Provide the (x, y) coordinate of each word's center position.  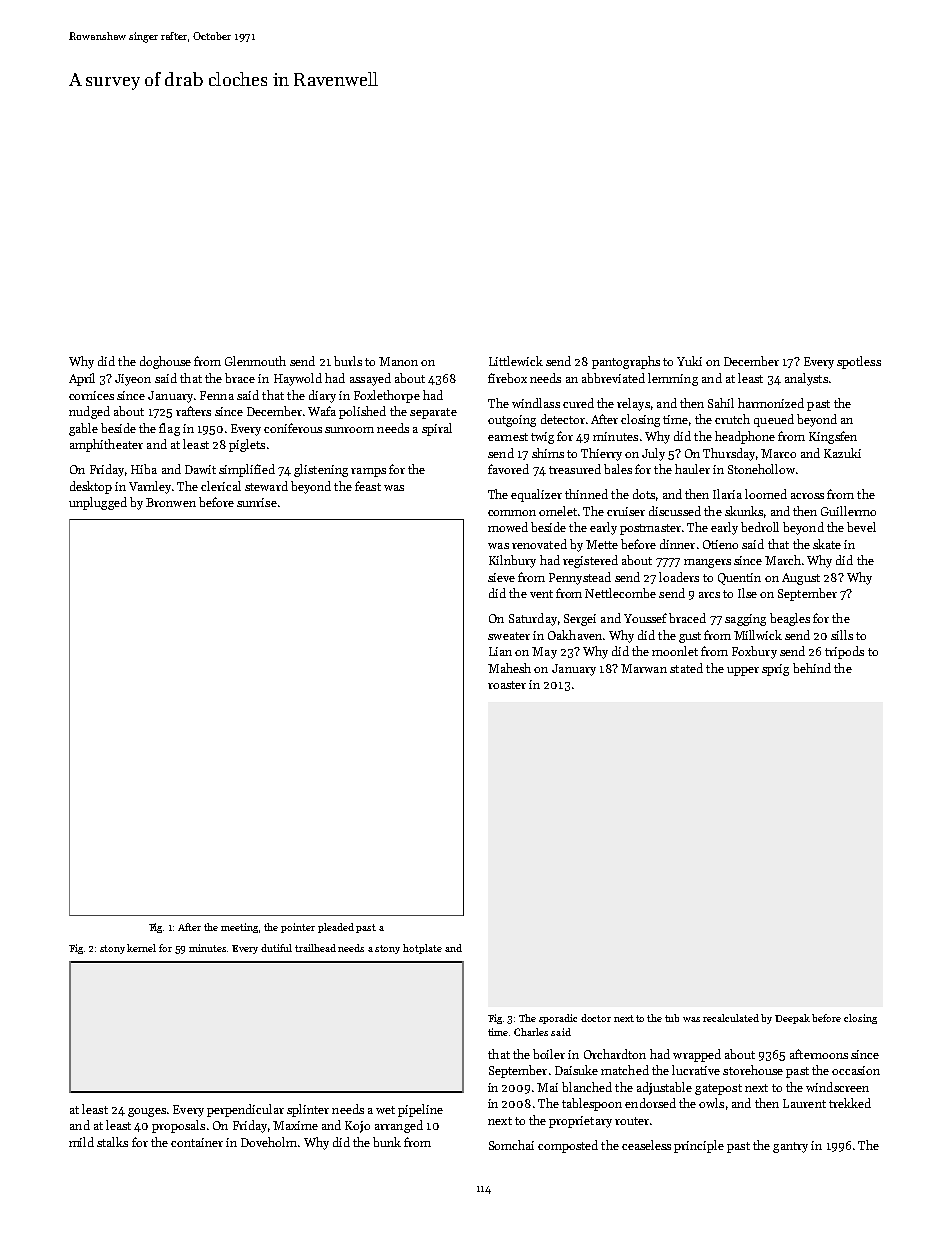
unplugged (98, 503)
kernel (141, 948)
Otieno (720, 544)
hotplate (422, 949)
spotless (859, 362)
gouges (147, 1112)
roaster (507, 685)
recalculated (731, 1018)
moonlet (675, 651)
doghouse (165, 362)
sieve (501, 577)
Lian (500, 651)
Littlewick (516, 361)
